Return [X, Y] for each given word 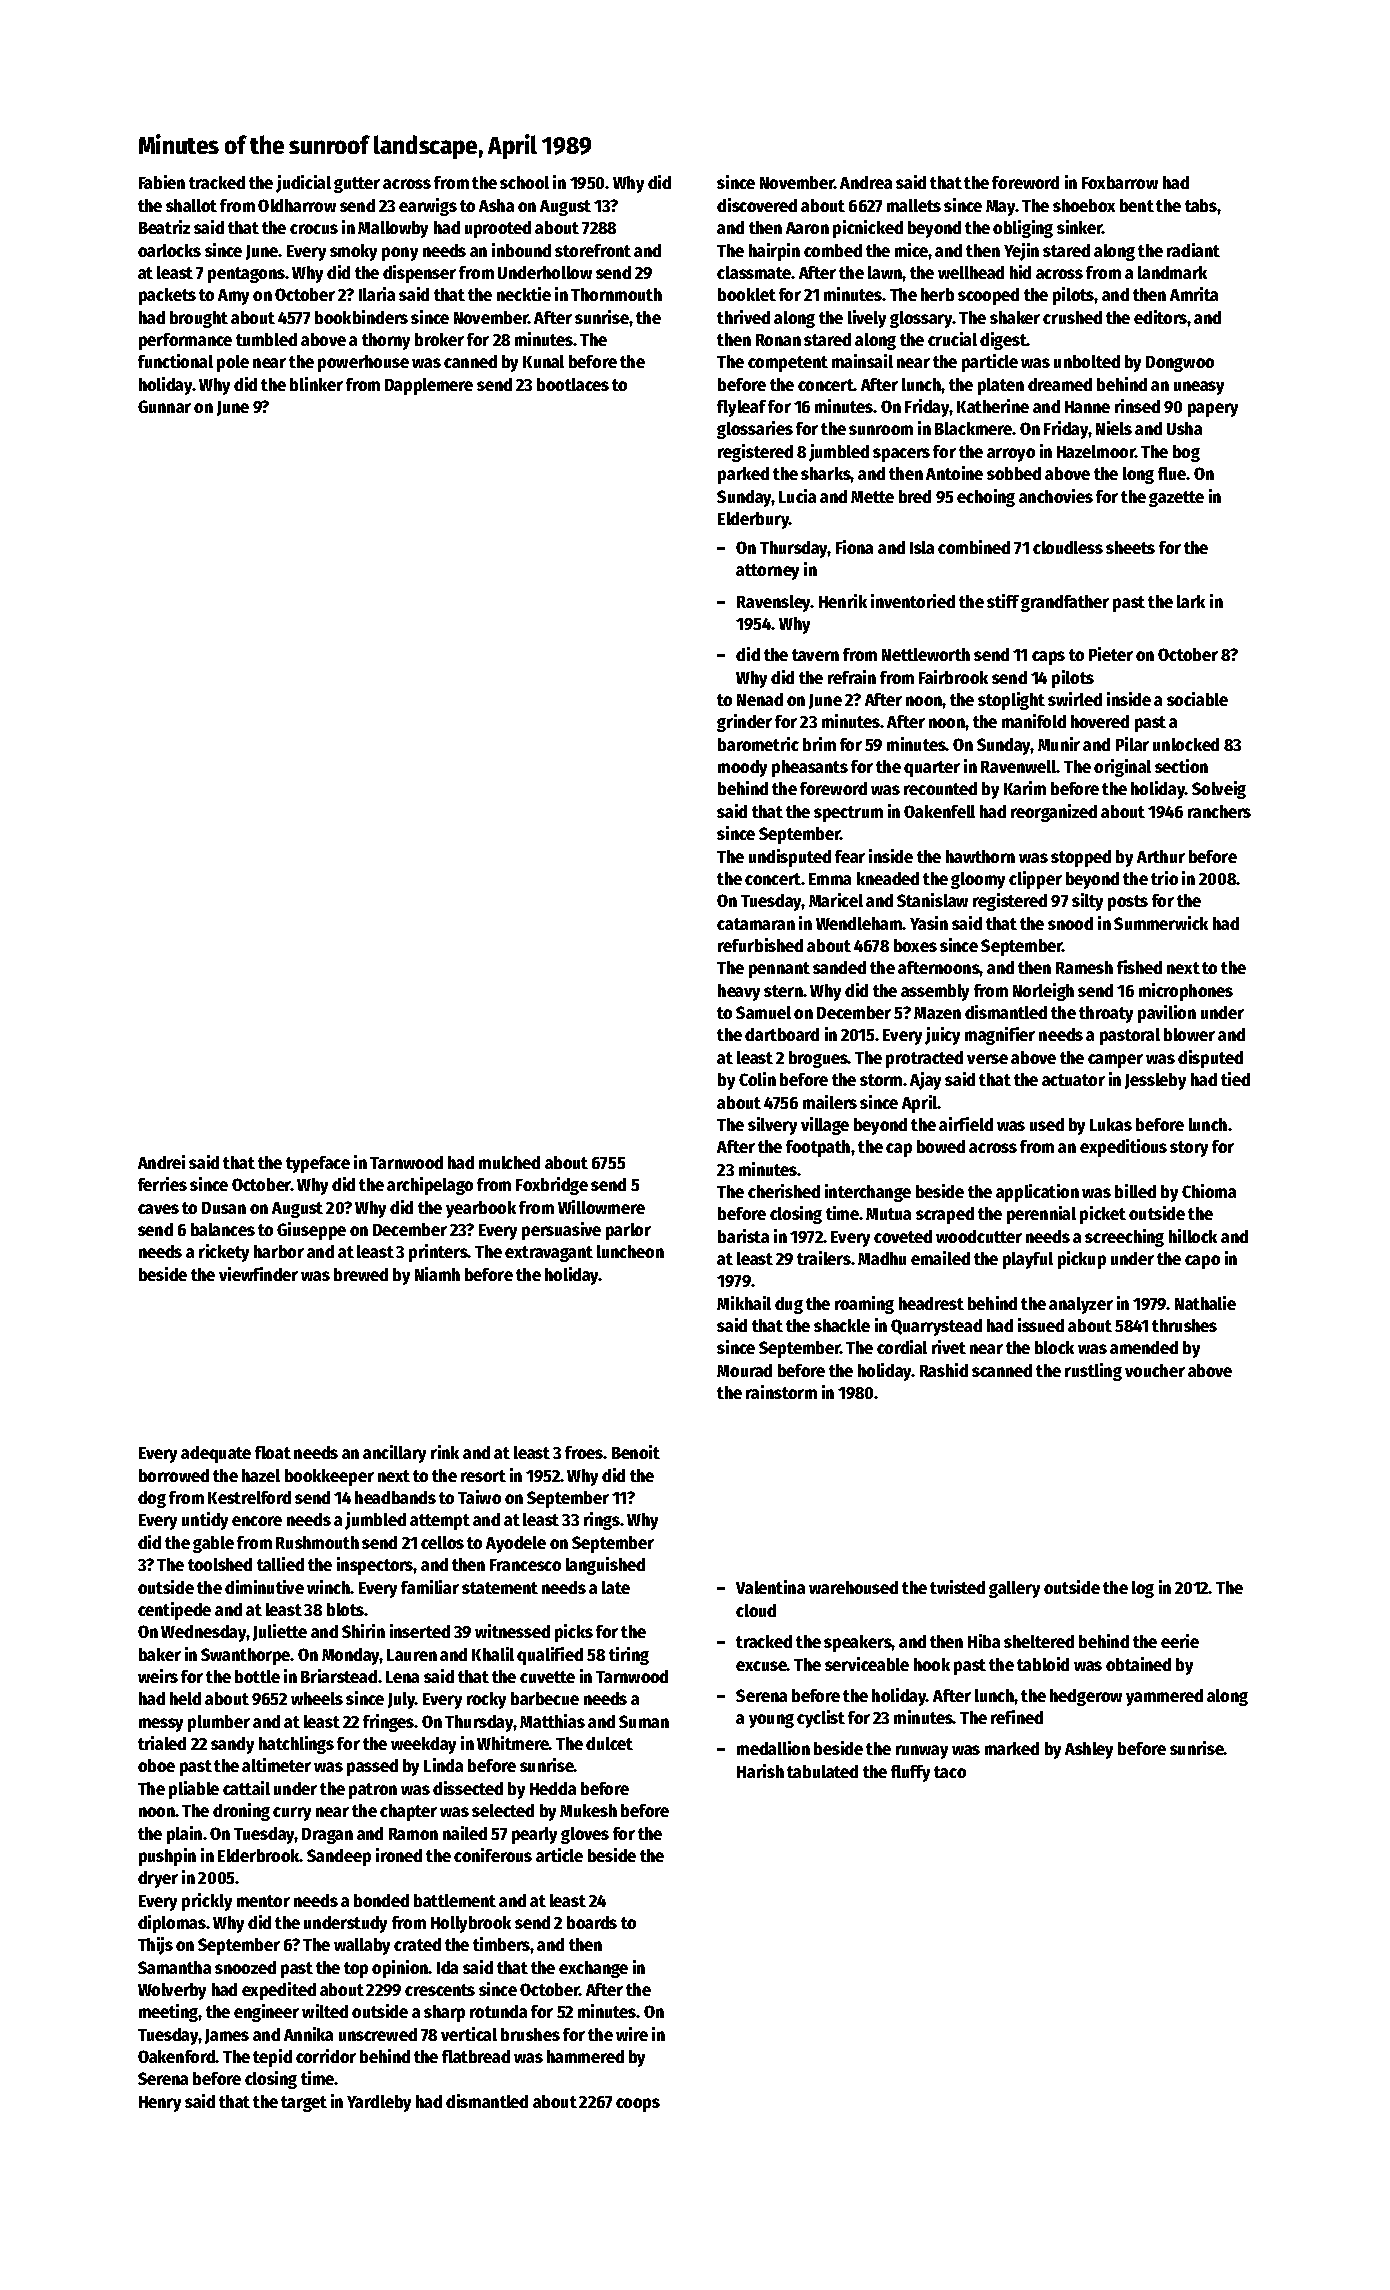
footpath [818, 1148]
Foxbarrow [1120, 182]
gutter [357, 185]
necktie [524, 294]
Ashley [1089, 1750]
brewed [361, 1274]
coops [638, 2105]
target [304, 2104]
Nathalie [1205, 1303]
